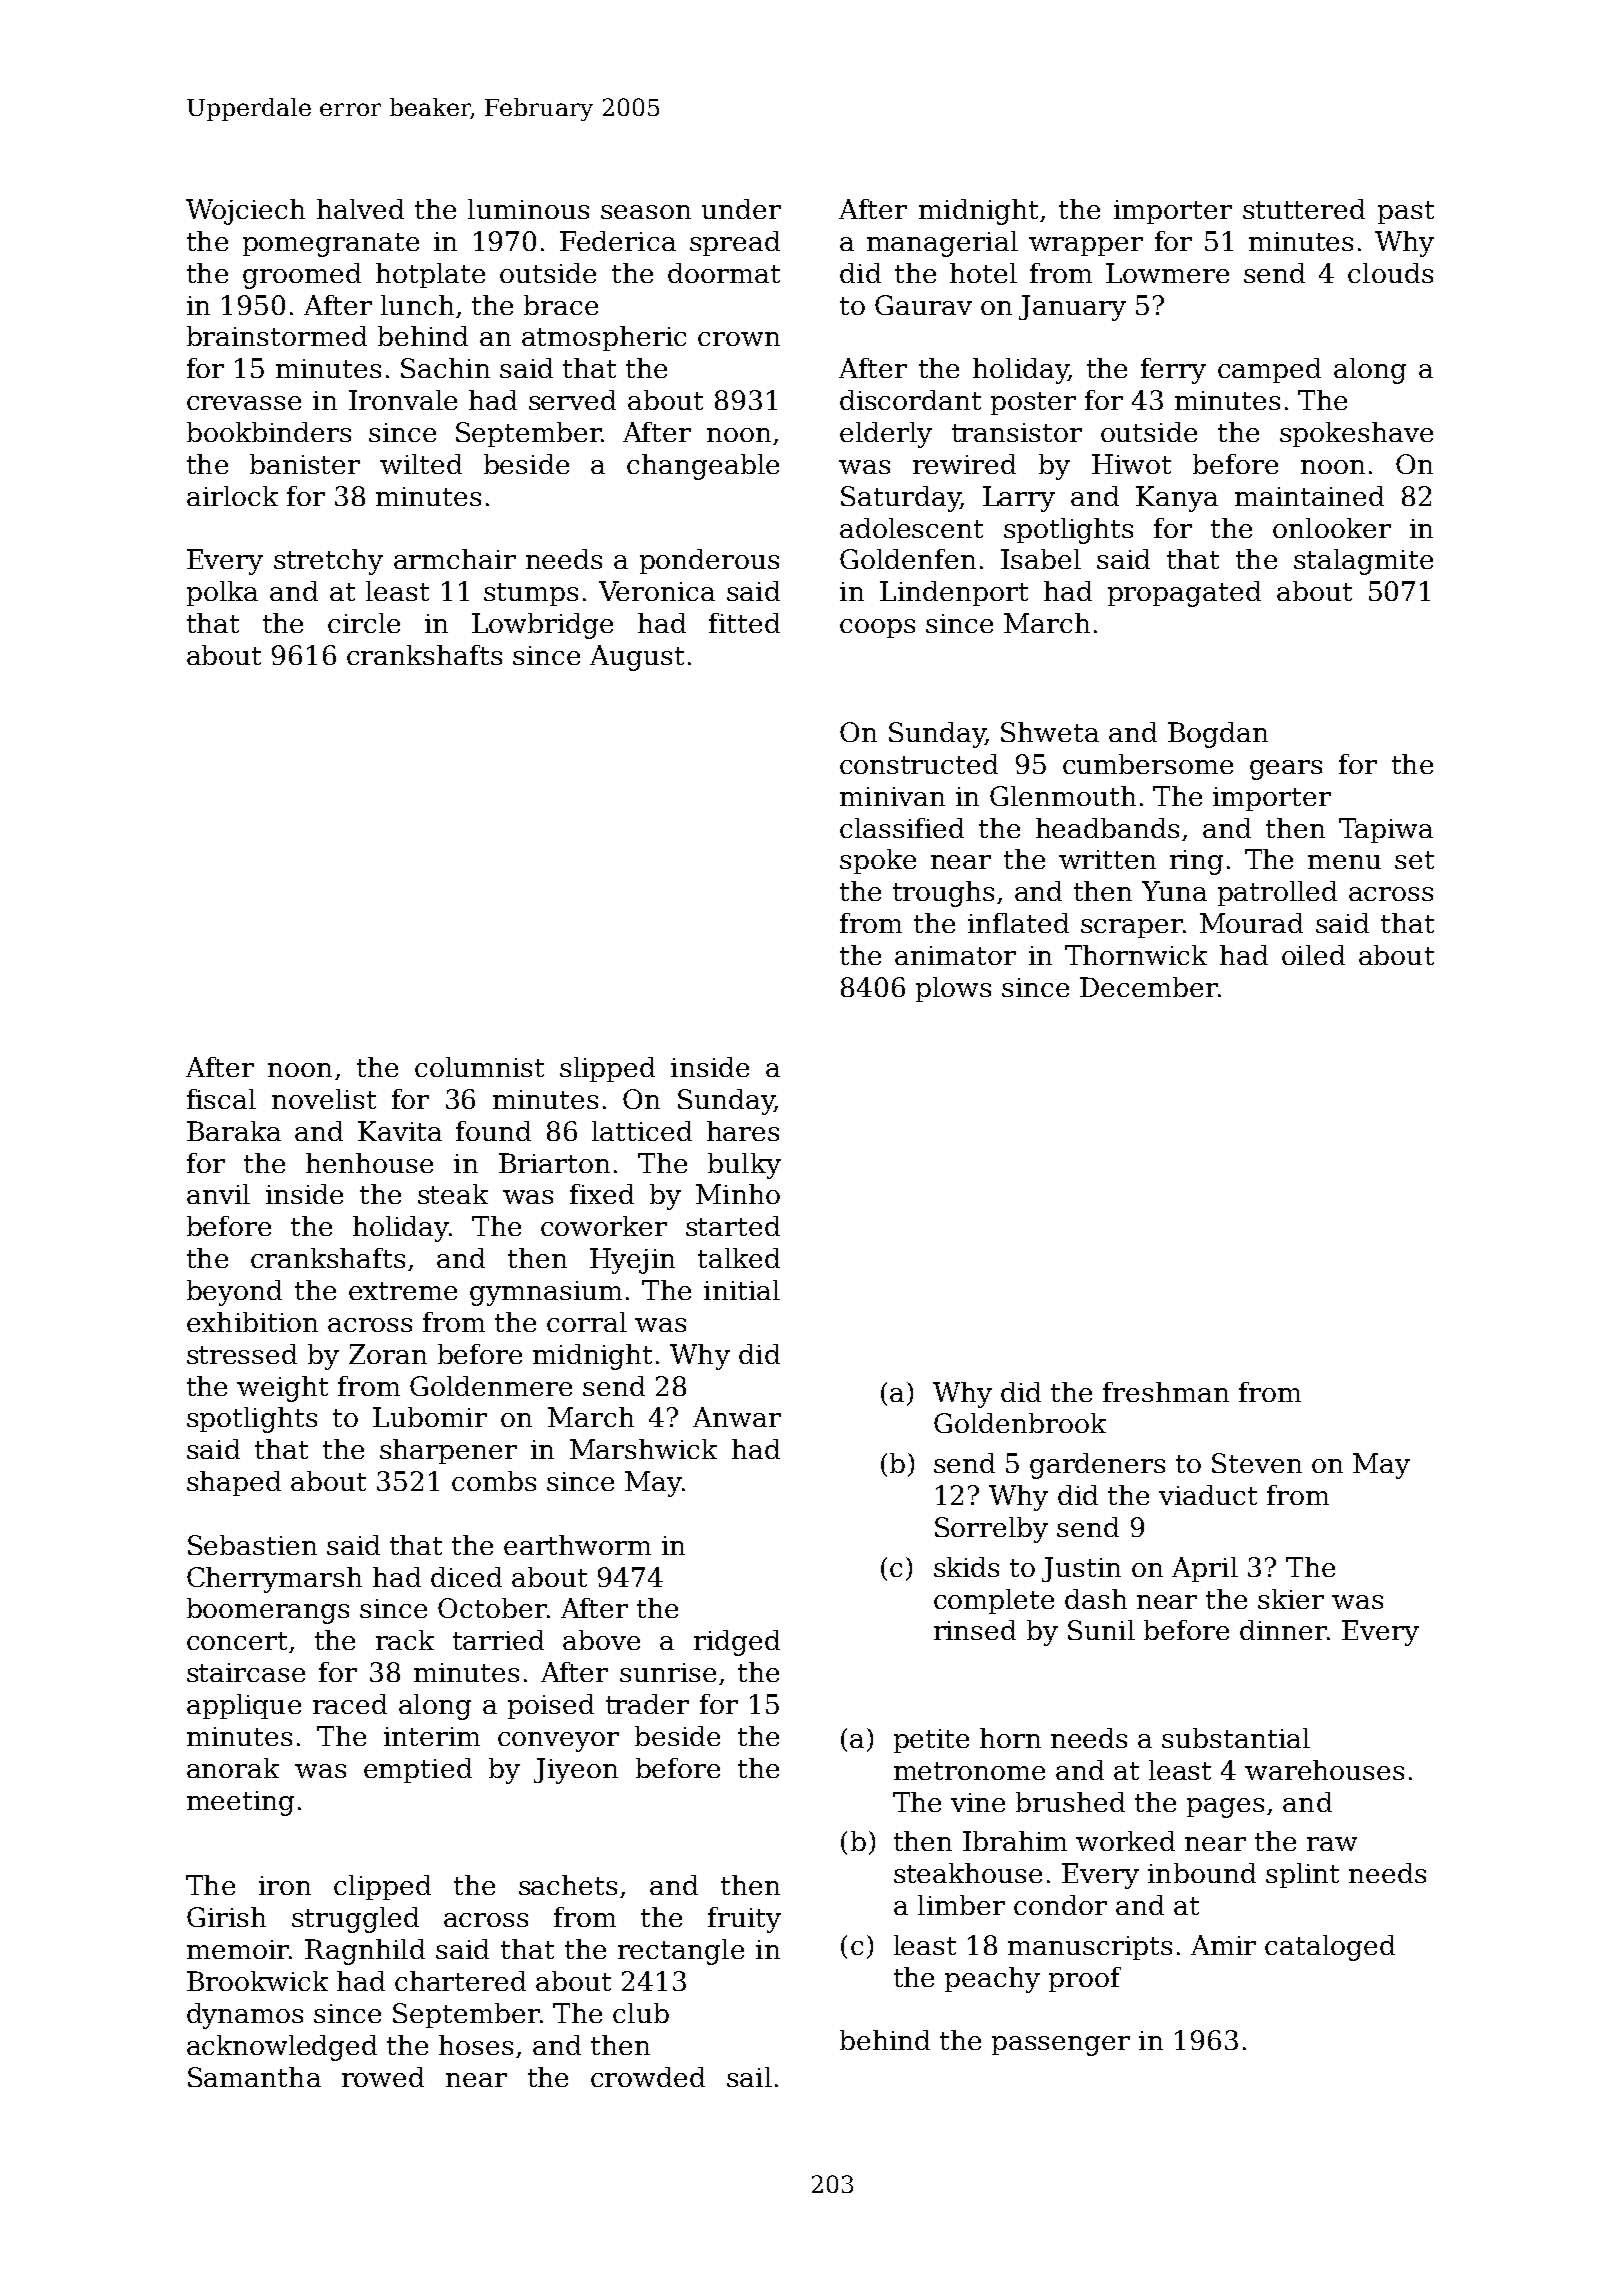  What do you see at coordinates (568, 1885) in the document?
I see `sachets` at bounding box center [568, 1885].
